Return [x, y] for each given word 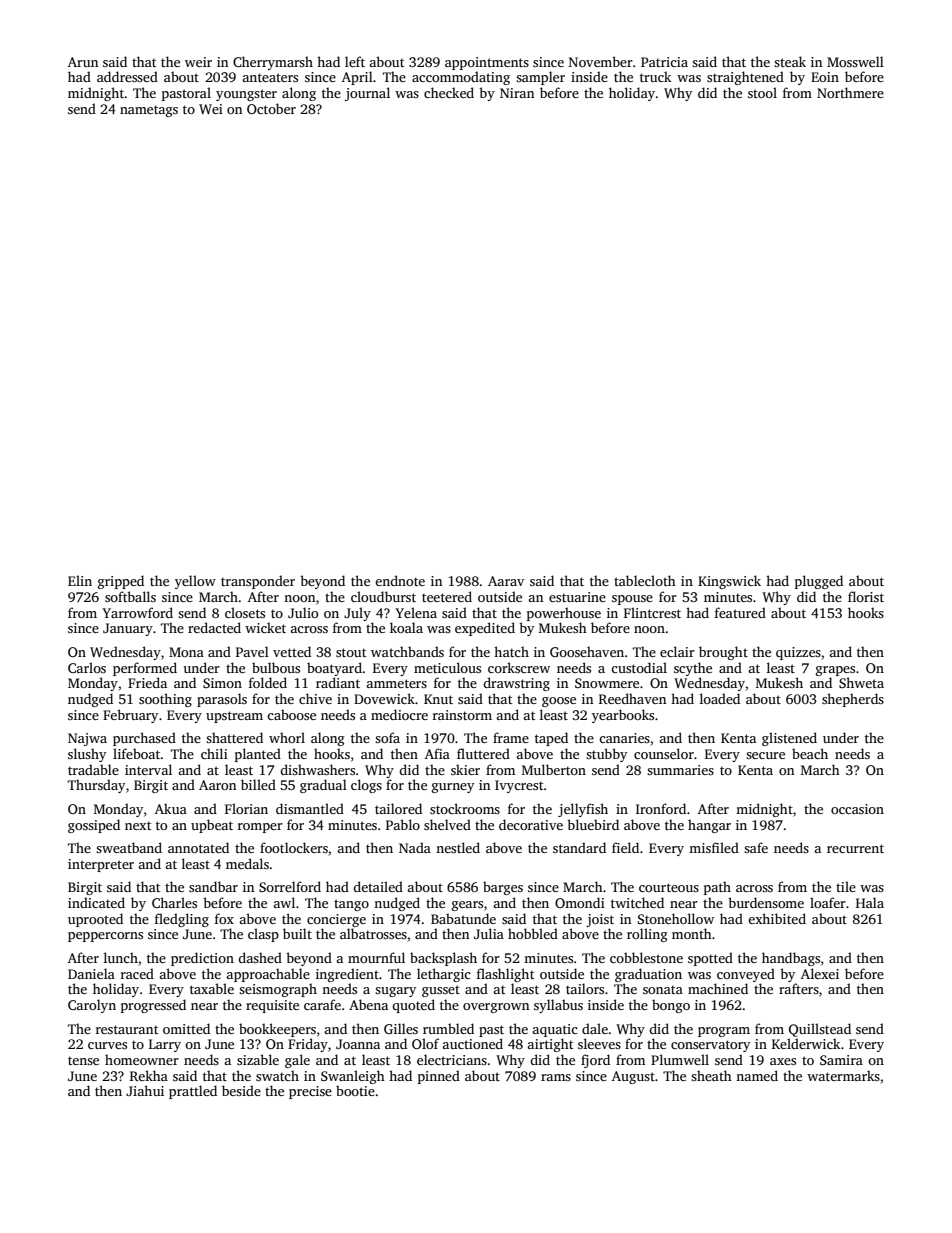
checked [449, 92]
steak [790, 61]
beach [810, 753]
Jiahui [145, 1090]
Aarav [506, 581]
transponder [258, 582]
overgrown [496, 1008]
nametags [149, 111]
